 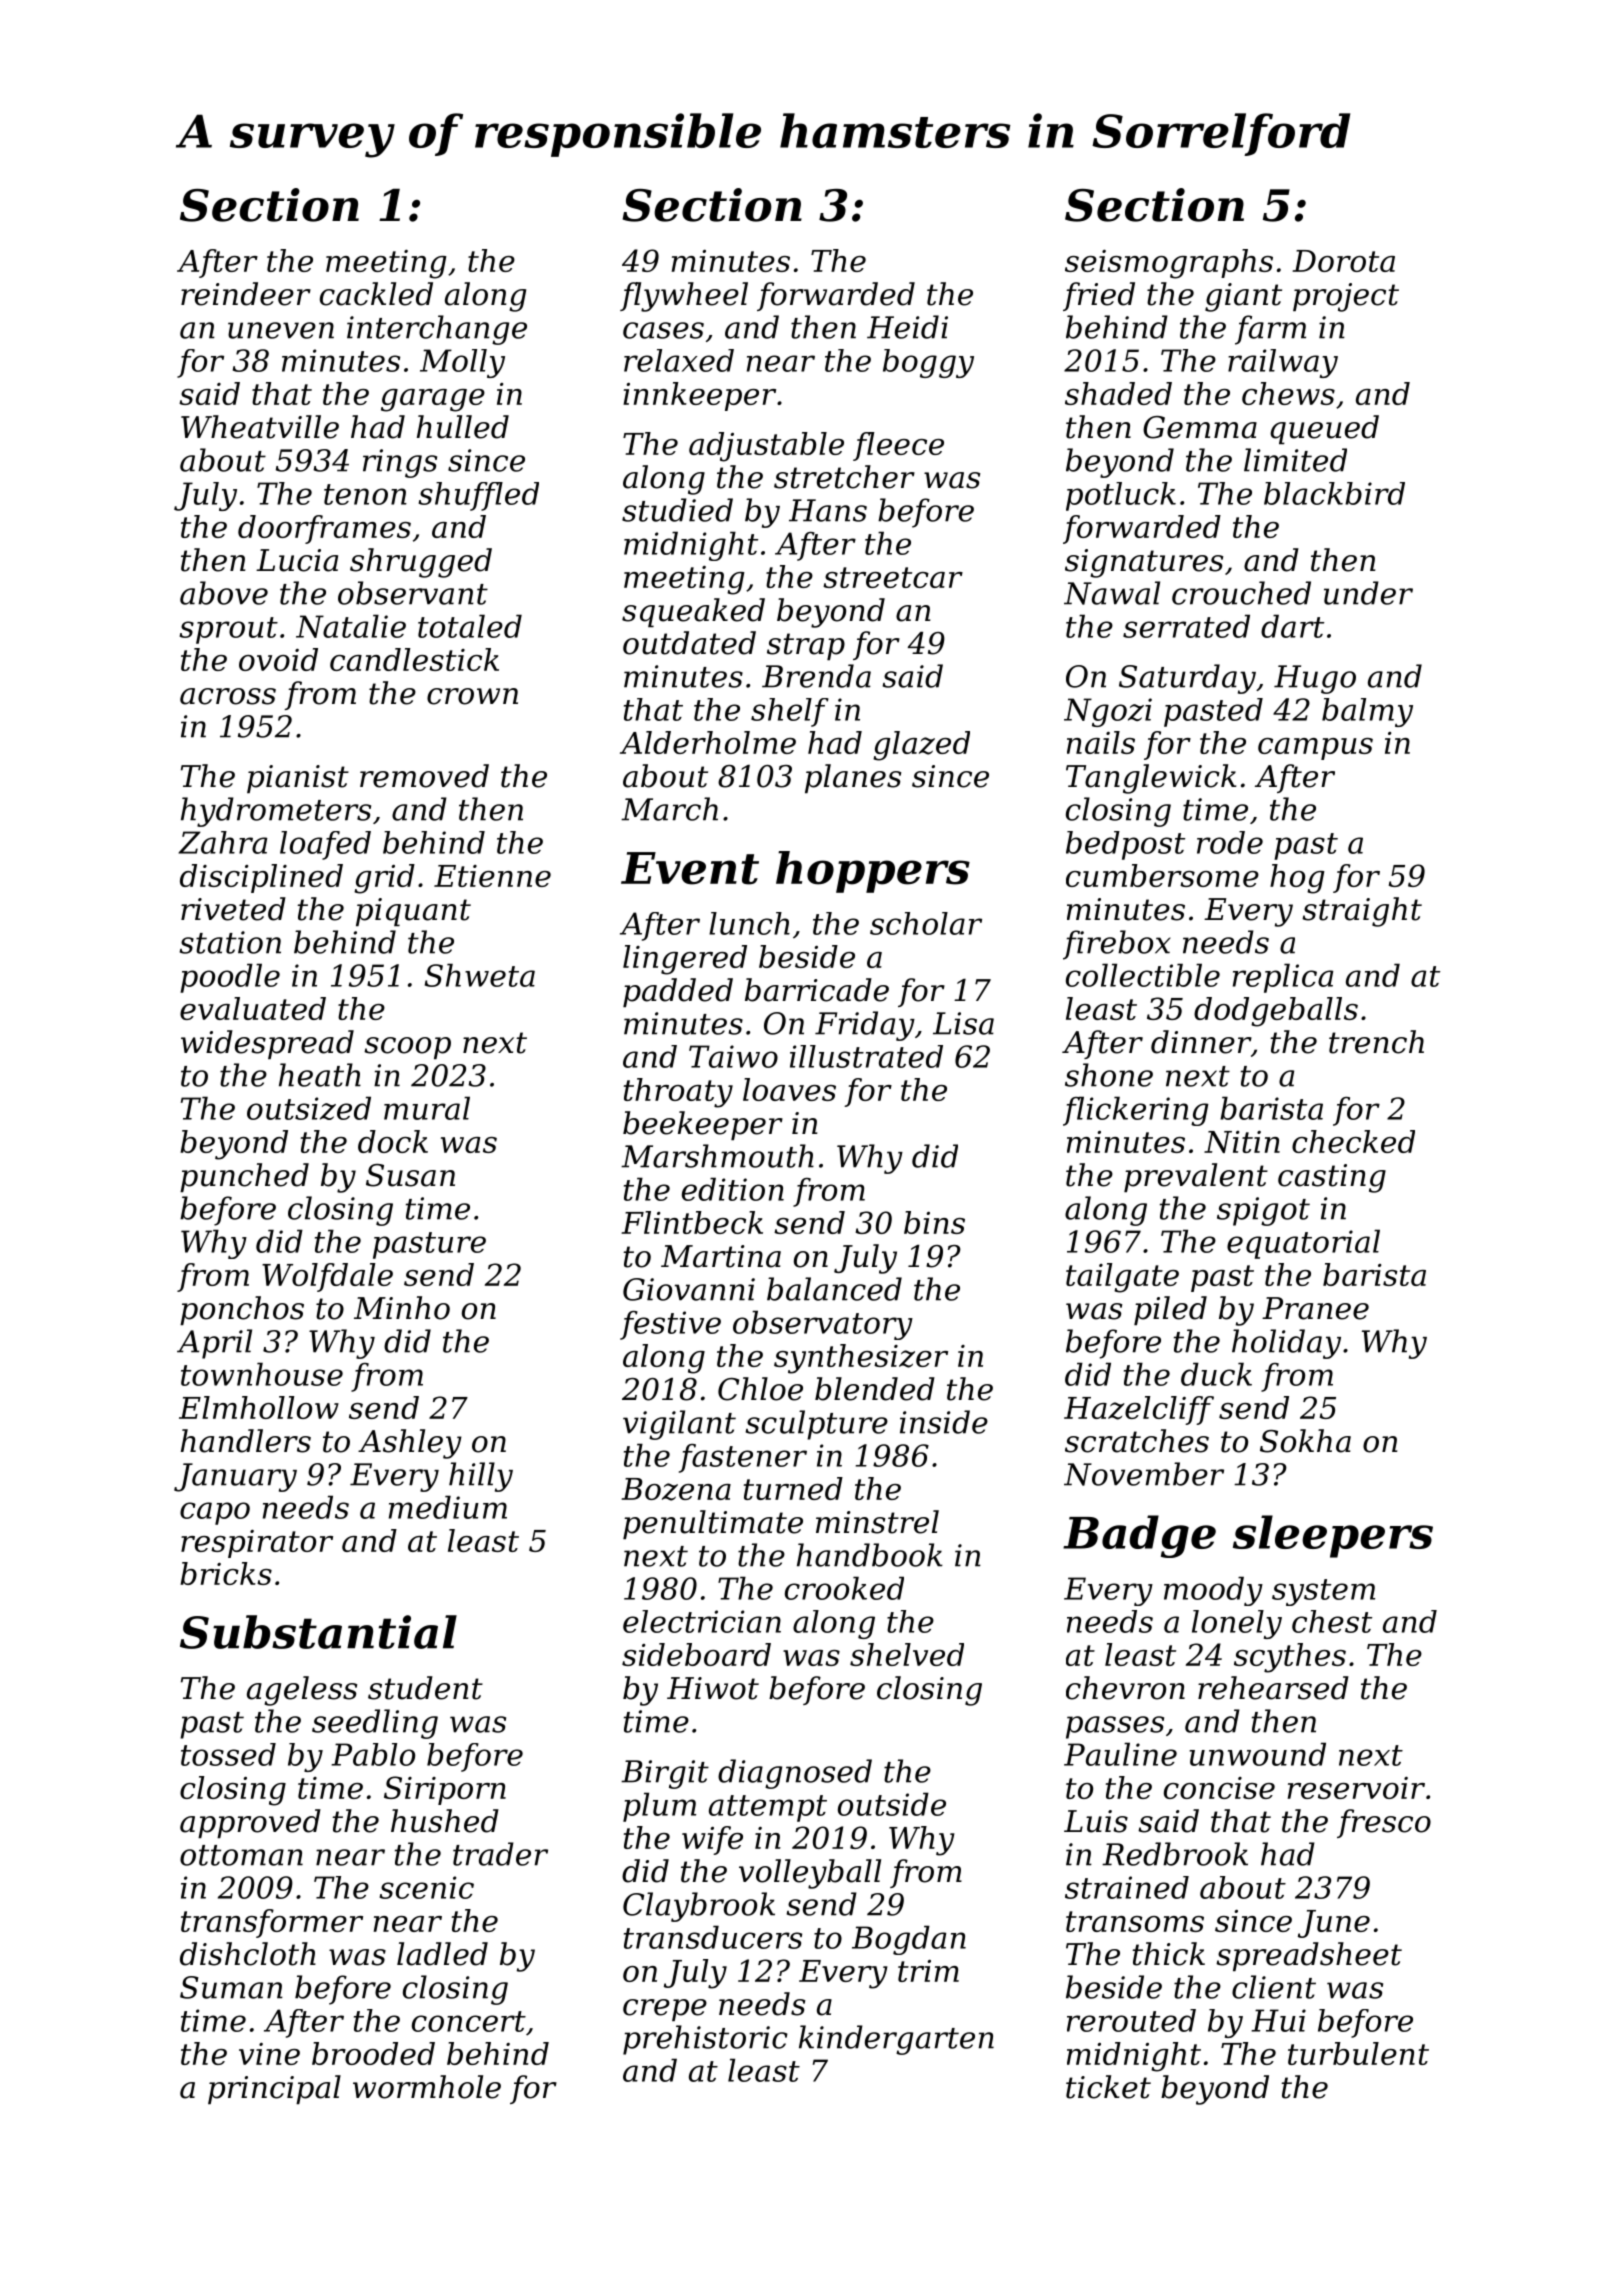 I want to click on Heidi, so click(x=907, y=327).
